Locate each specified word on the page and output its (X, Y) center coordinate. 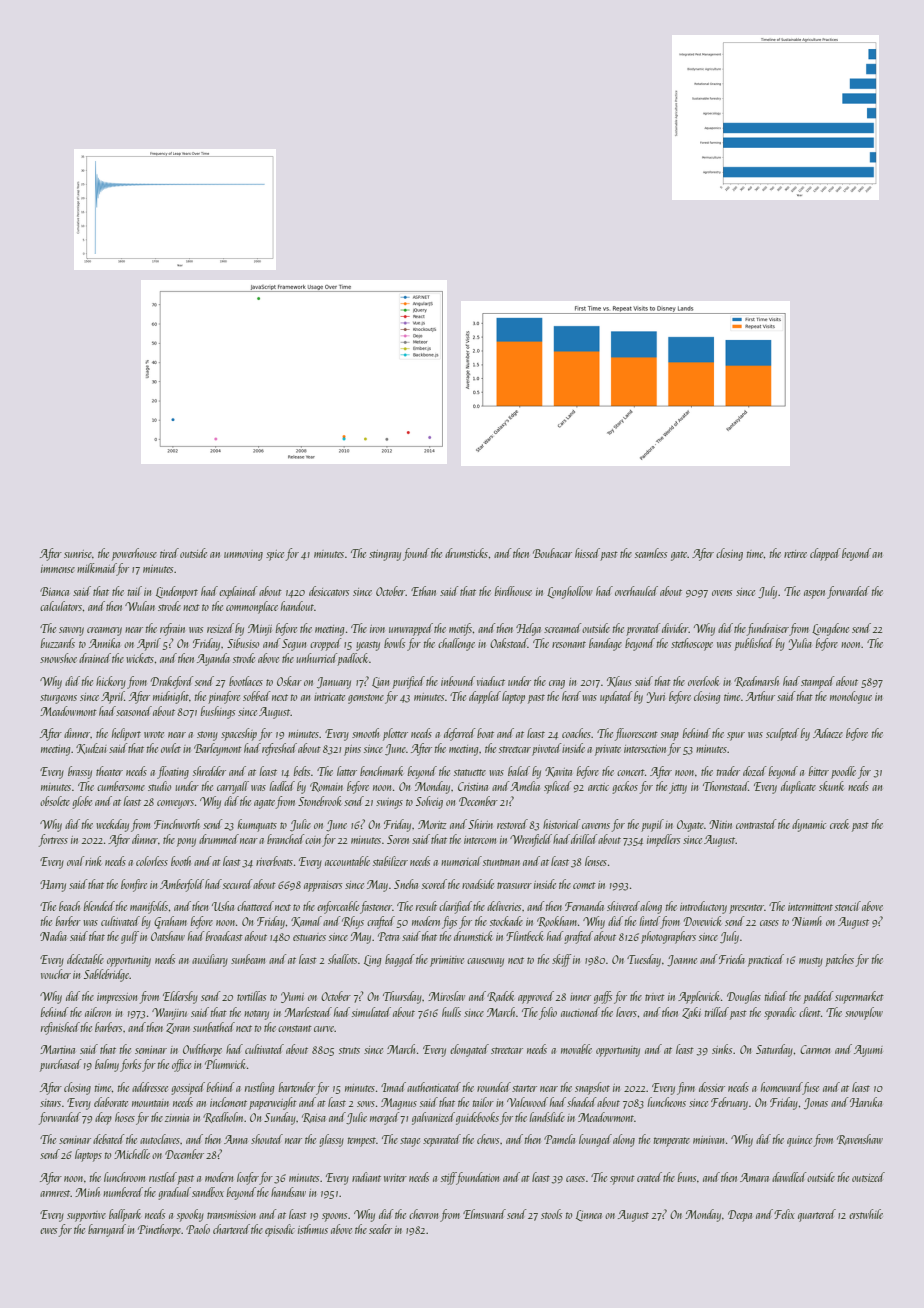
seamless (651, 553)
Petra (388, 936)
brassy (80, 772)
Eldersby (180, 997)
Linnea (589, 1215)
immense (58, 569)
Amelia (525, 786)
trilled (717, 1012)
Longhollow (570, 592)
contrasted (756, 824)
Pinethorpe (159, 1230)
